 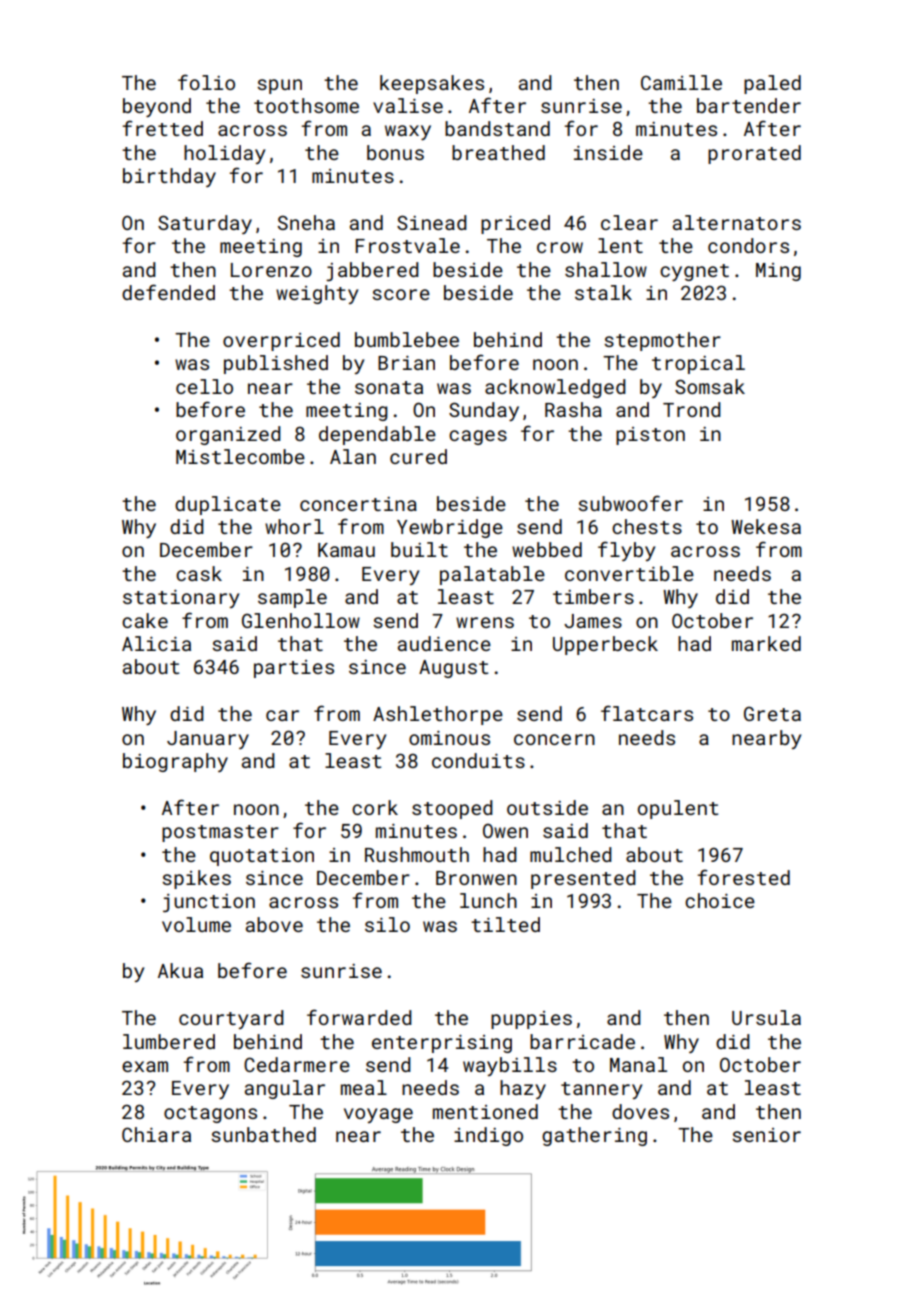 What do you see at coordinates (647, 713) in the image?
I see `flatcars` at bounding box center [647, 713].
